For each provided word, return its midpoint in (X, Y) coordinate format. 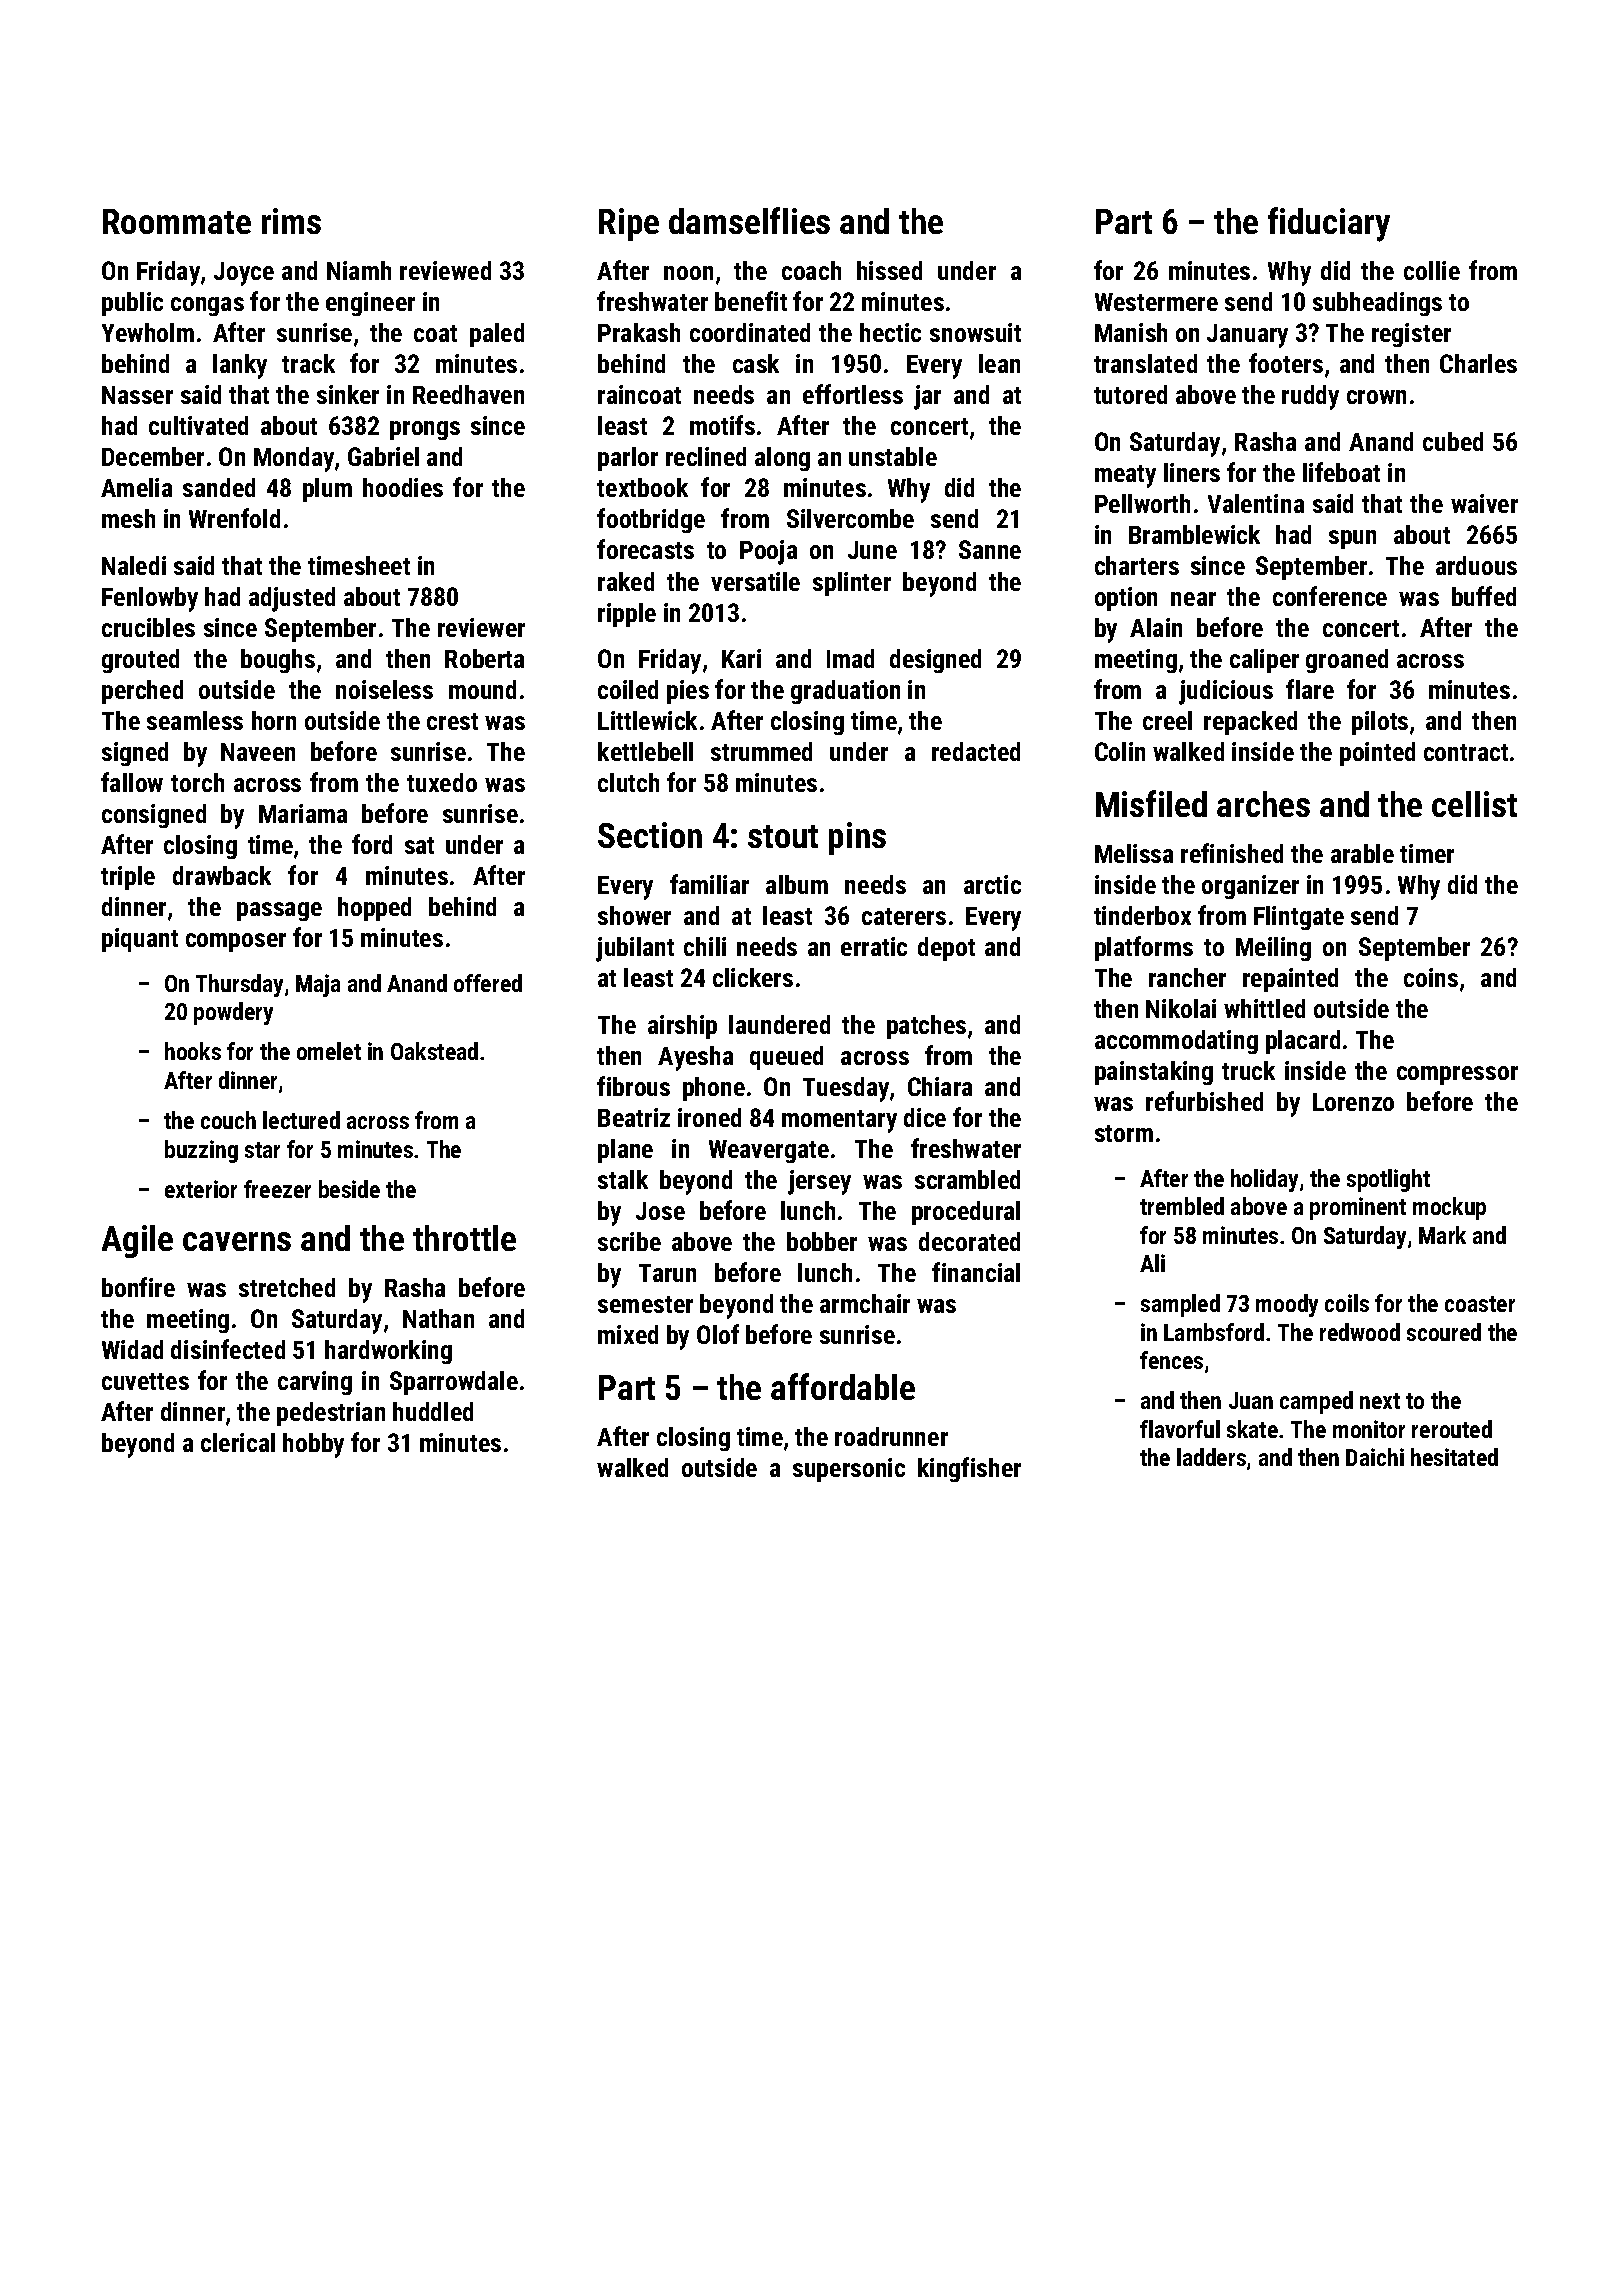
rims (291, 221)
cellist (1474, 804)
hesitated (1454, 1457)
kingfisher (969, 1469)
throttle (464, 1238)
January (1247, 336)
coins (1431, 977)
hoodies (403, 487)
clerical (238, 1442)
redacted (976, 751)
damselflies (749, 220)
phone (714, 1089)
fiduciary (1329, 224)
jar (927, 397)
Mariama (303, 813)
